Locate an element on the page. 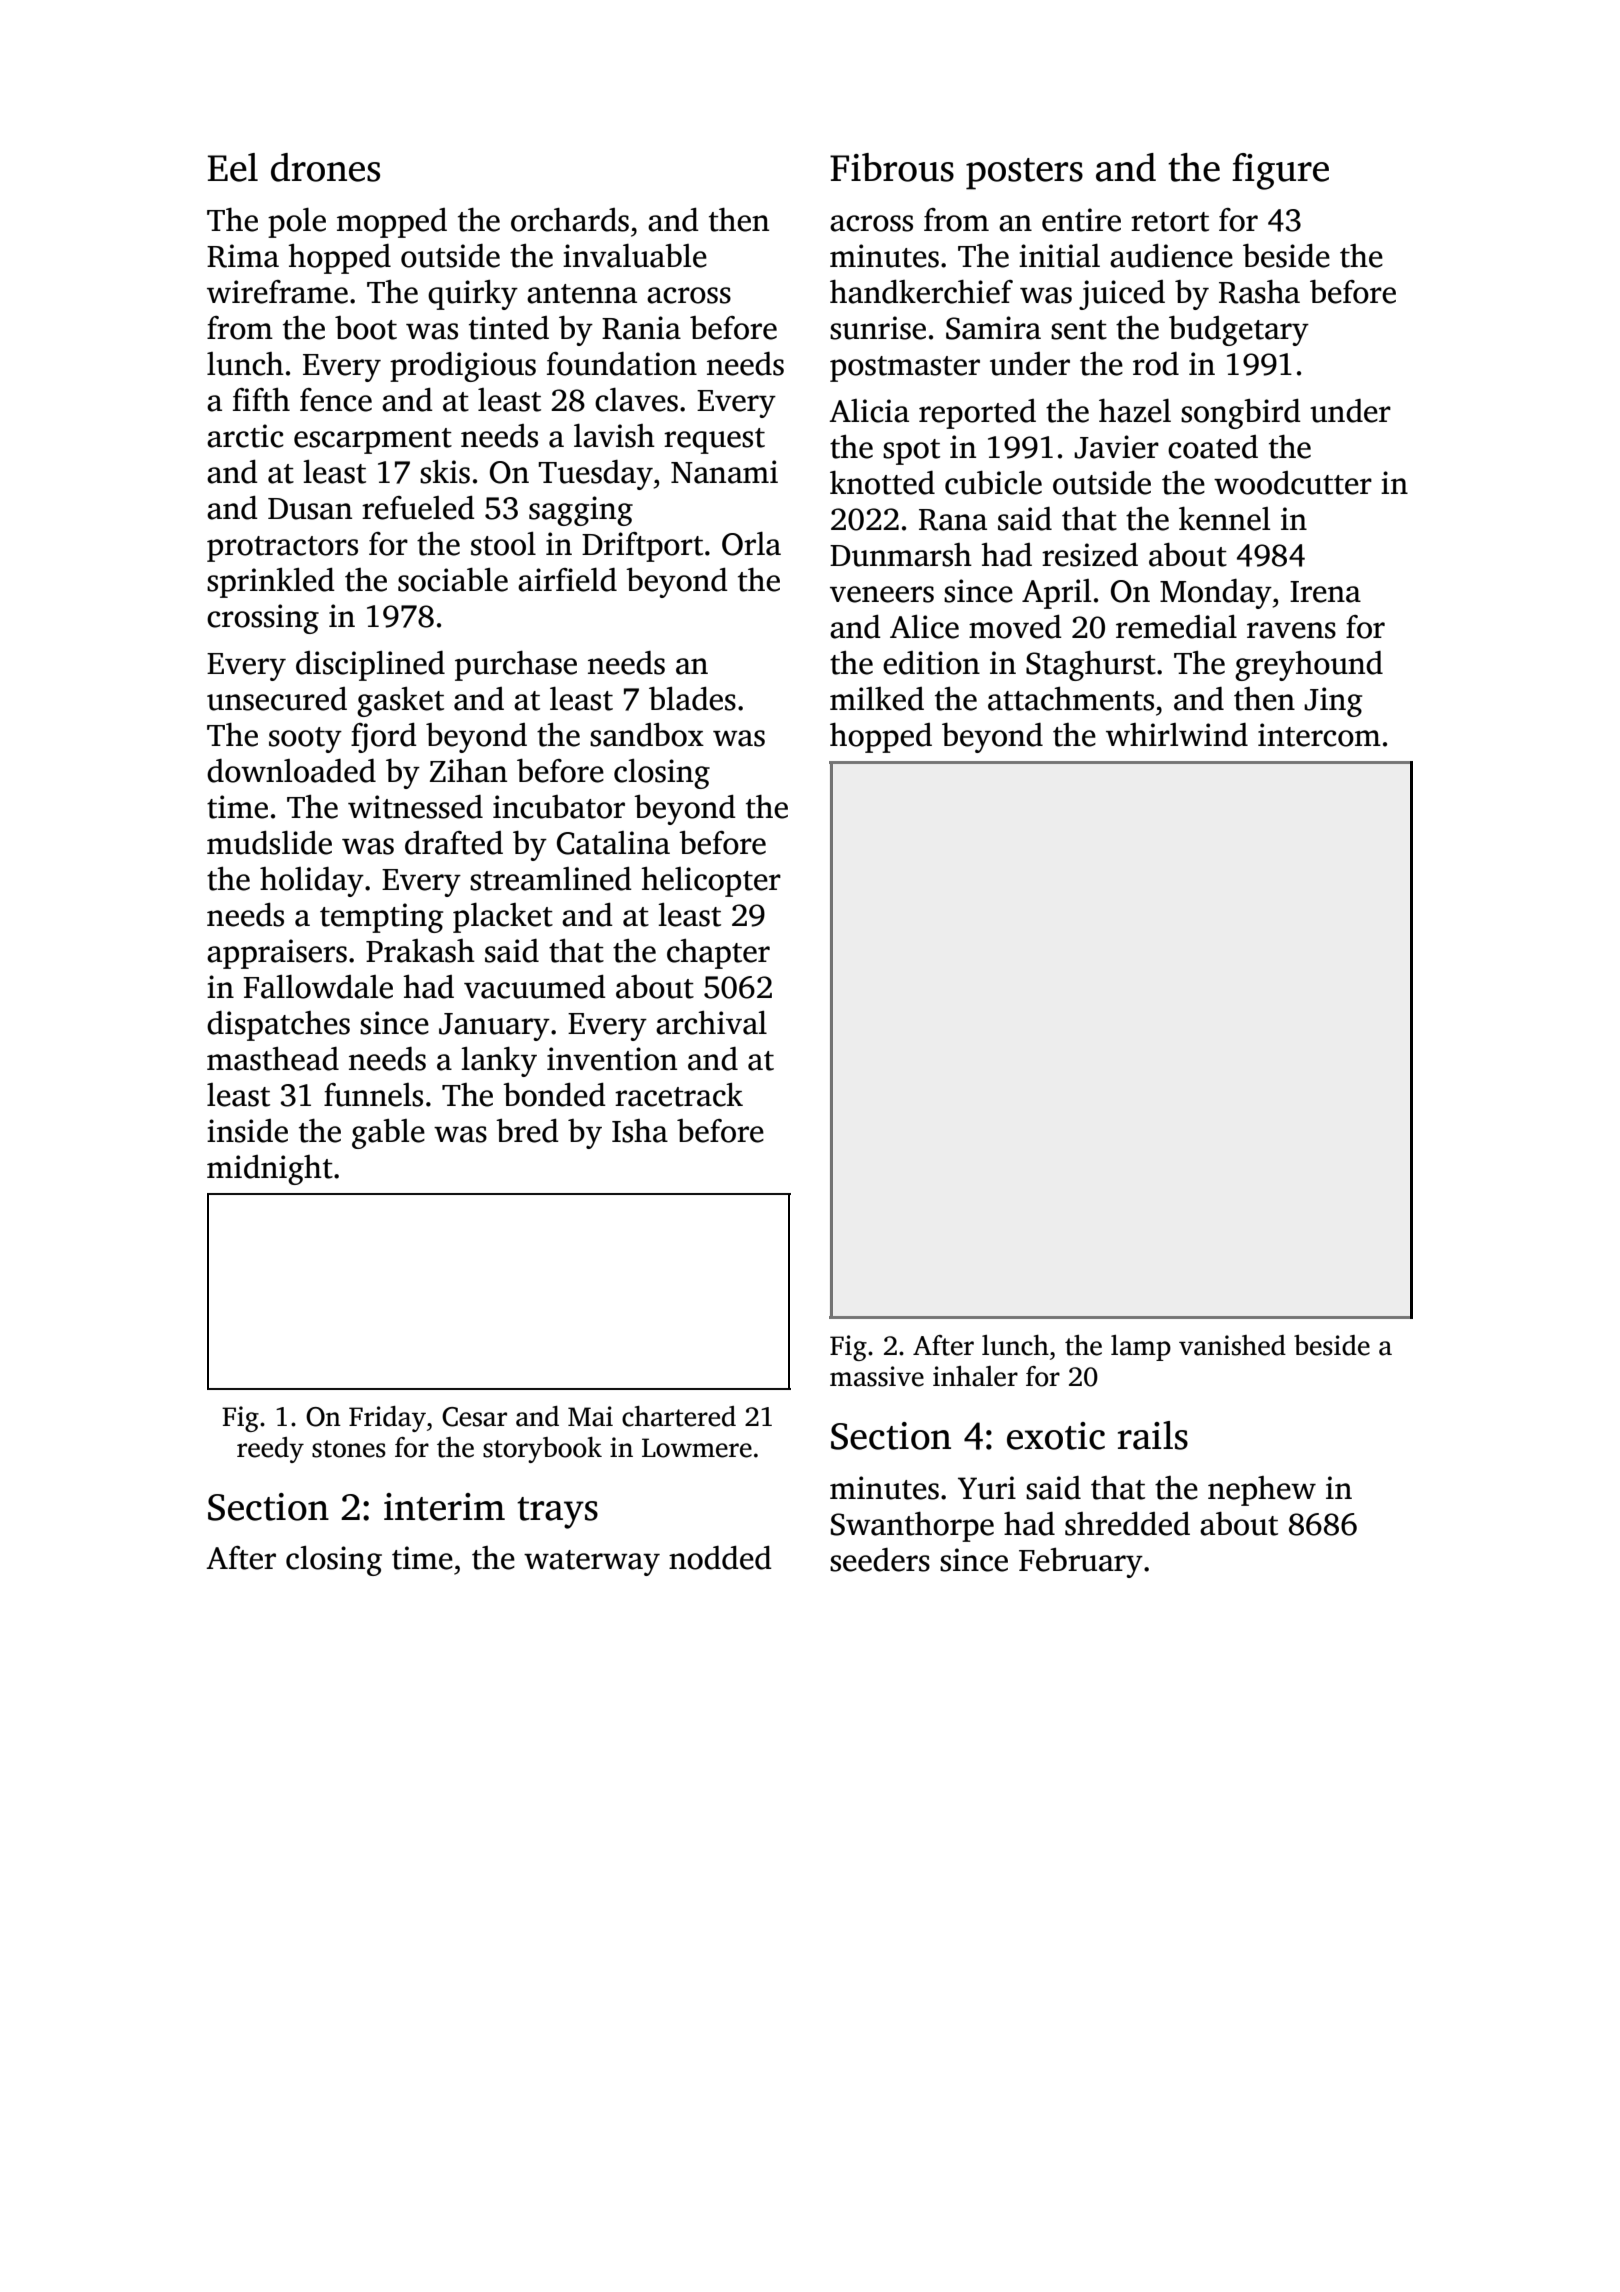  reedy is located at coordinates (270, 1450).
